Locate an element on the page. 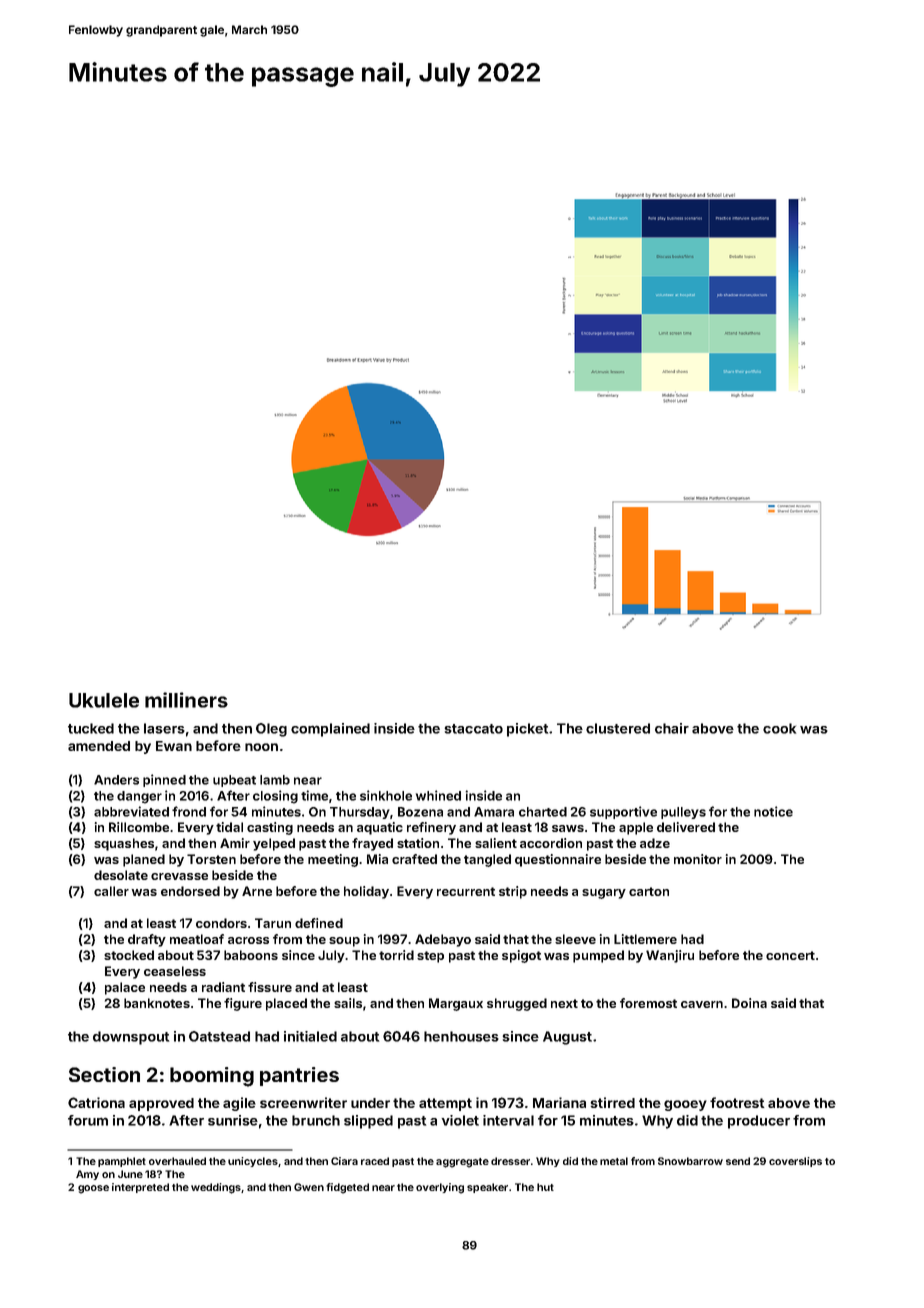 The width and height of the document is (924, 1308). footrest is located at coordinates (737, 1102).
